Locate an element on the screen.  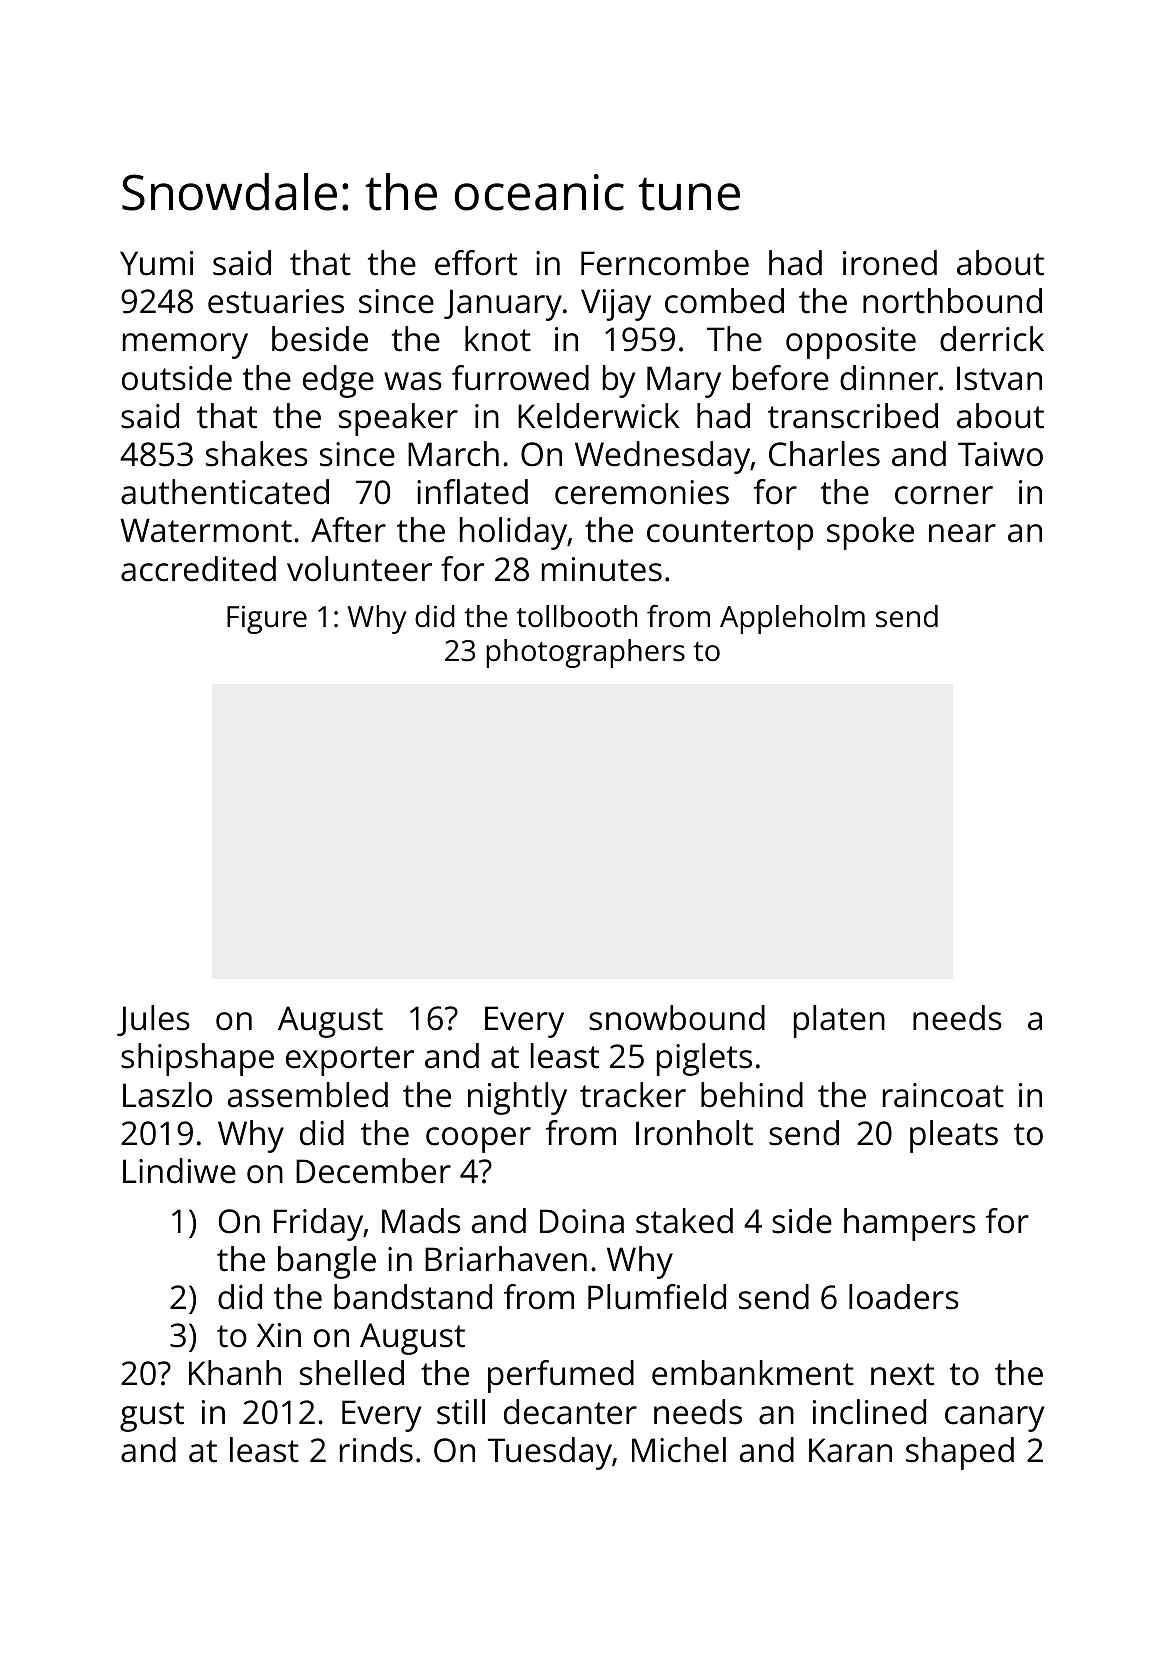
Figure is located at coordinates (267, 619).
